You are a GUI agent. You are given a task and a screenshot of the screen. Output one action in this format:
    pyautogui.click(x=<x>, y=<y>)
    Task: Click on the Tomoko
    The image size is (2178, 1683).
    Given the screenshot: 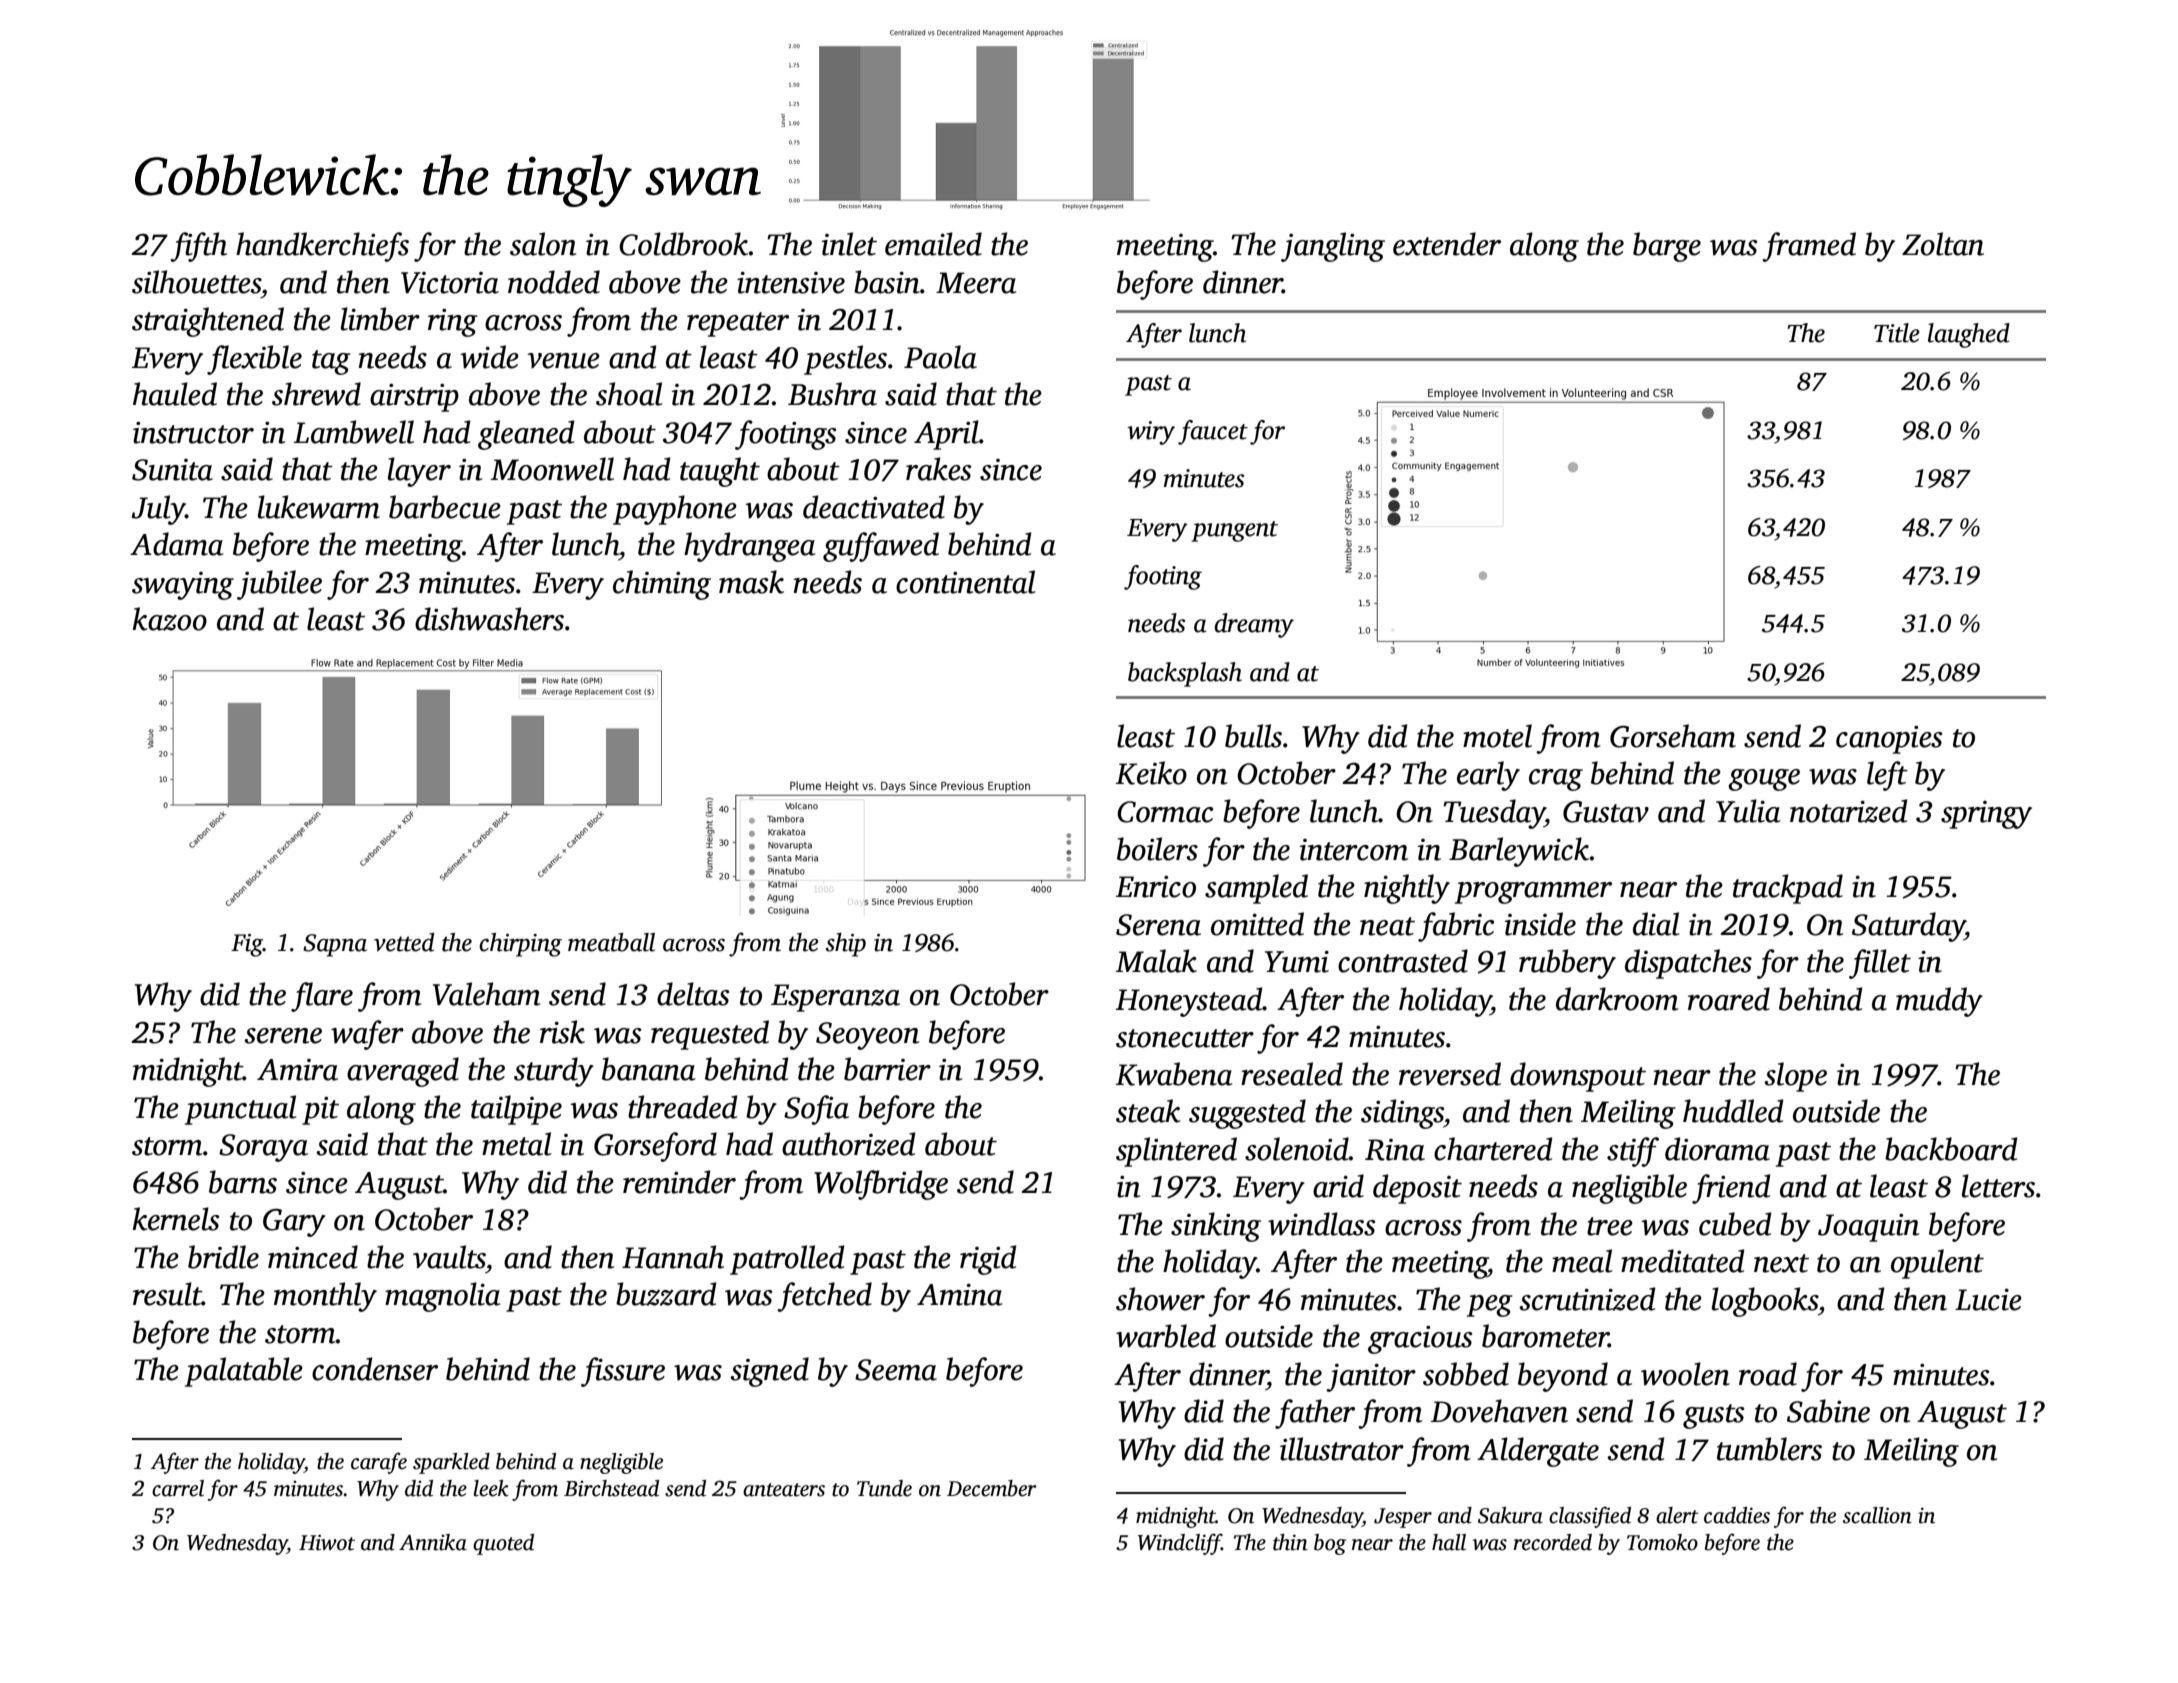 What is the action you would take?
    pyautogui.click(x=1662, y=1542)
